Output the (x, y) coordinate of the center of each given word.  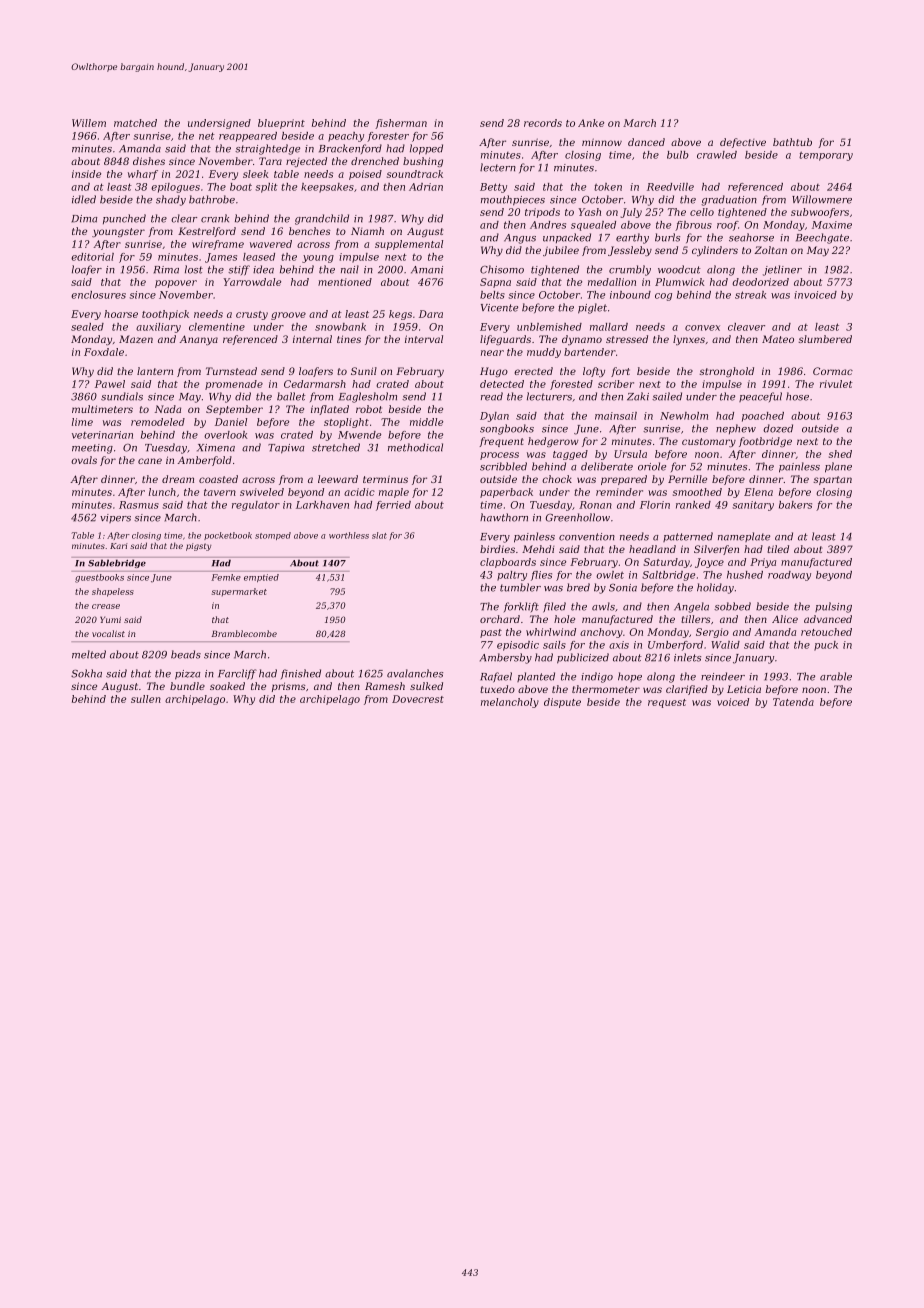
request (667, 703)
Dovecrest (418, 699)
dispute (562, 703)
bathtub (792, 142)
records (543, 123)
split (267, 188)
